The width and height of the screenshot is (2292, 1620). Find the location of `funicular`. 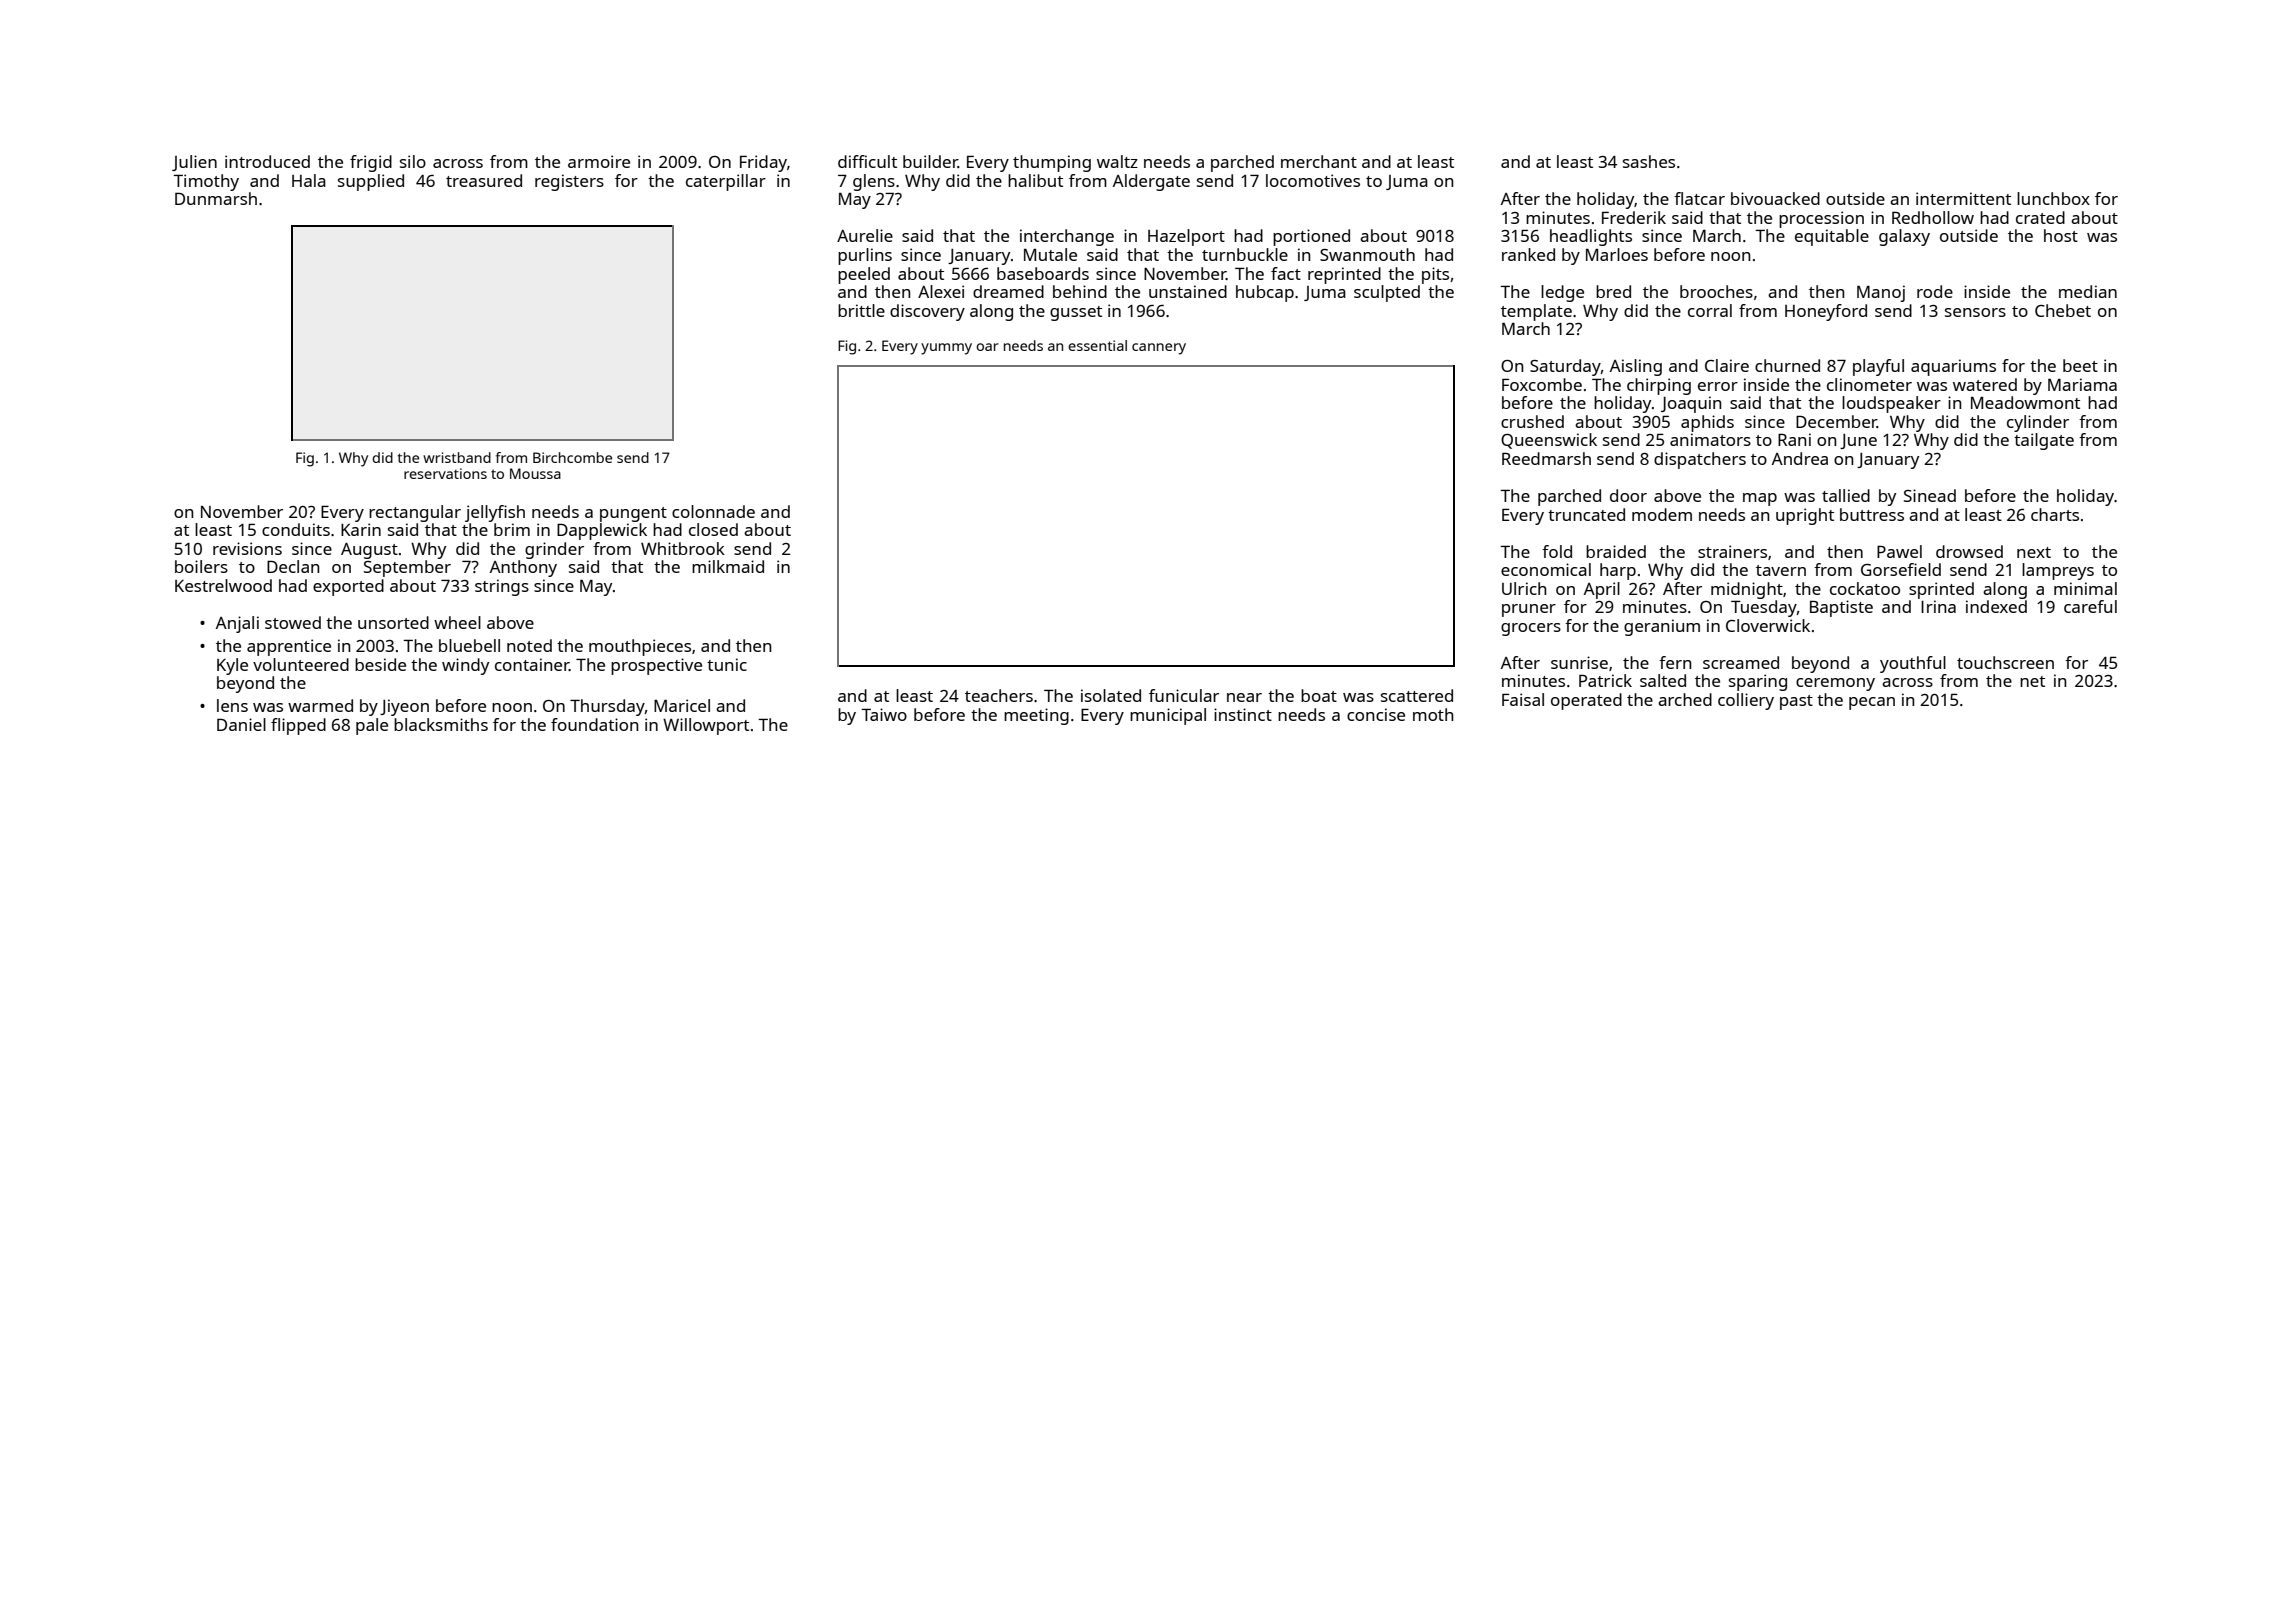

funicular is located at coordinates (1184, 695).
